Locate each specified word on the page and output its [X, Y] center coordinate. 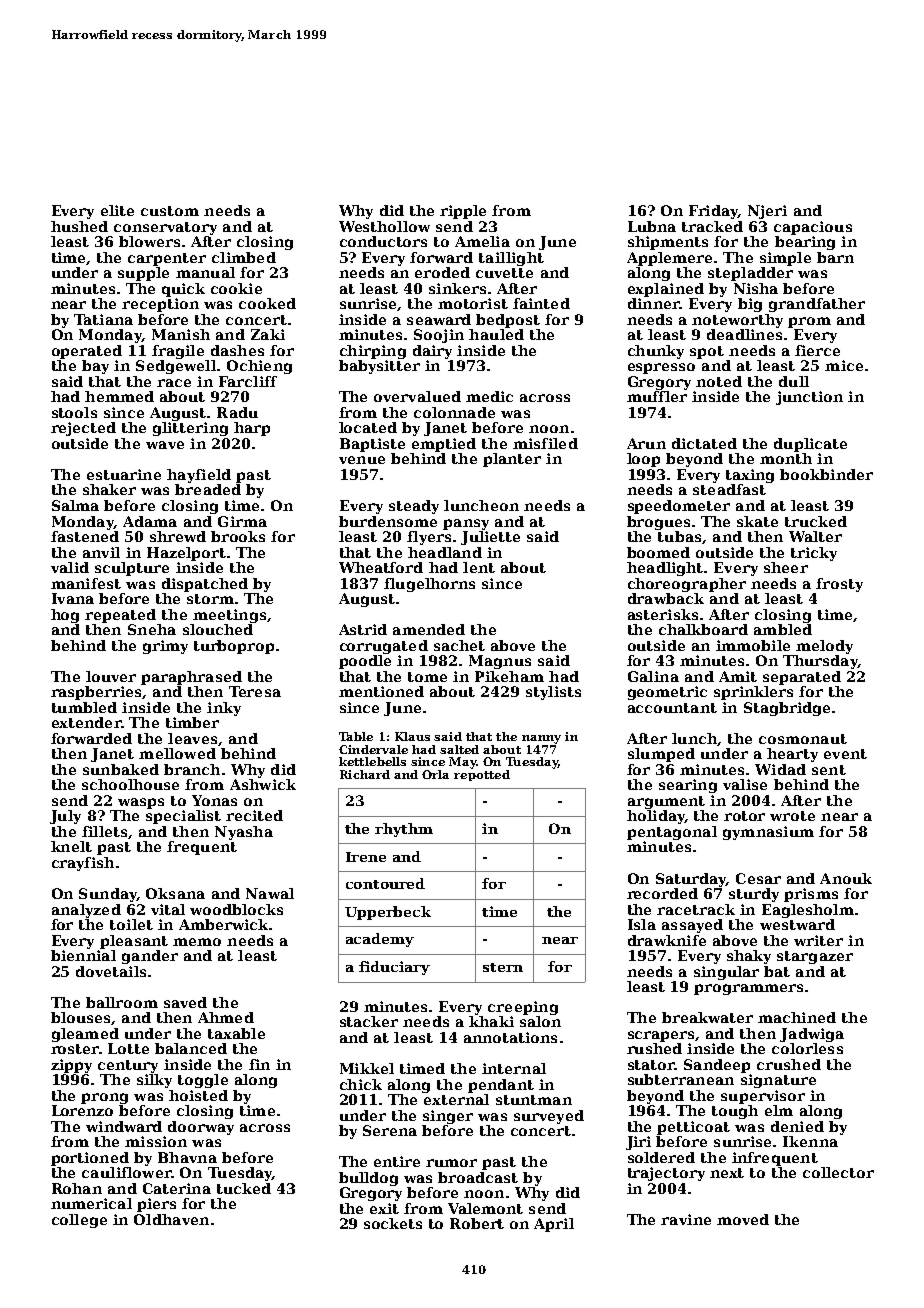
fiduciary [394, 968]
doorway [201, 1128]
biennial [83, 955]
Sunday [108, 895]
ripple [463, 212]
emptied [444, 445]
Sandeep [717, 1066]
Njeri [767, 212]
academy [380, 940]
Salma [75, 505]
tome [427, 677]
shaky [749, 957]
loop [643, 460]
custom [170, 211]
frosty [839, 585]
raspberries [96, 693]
